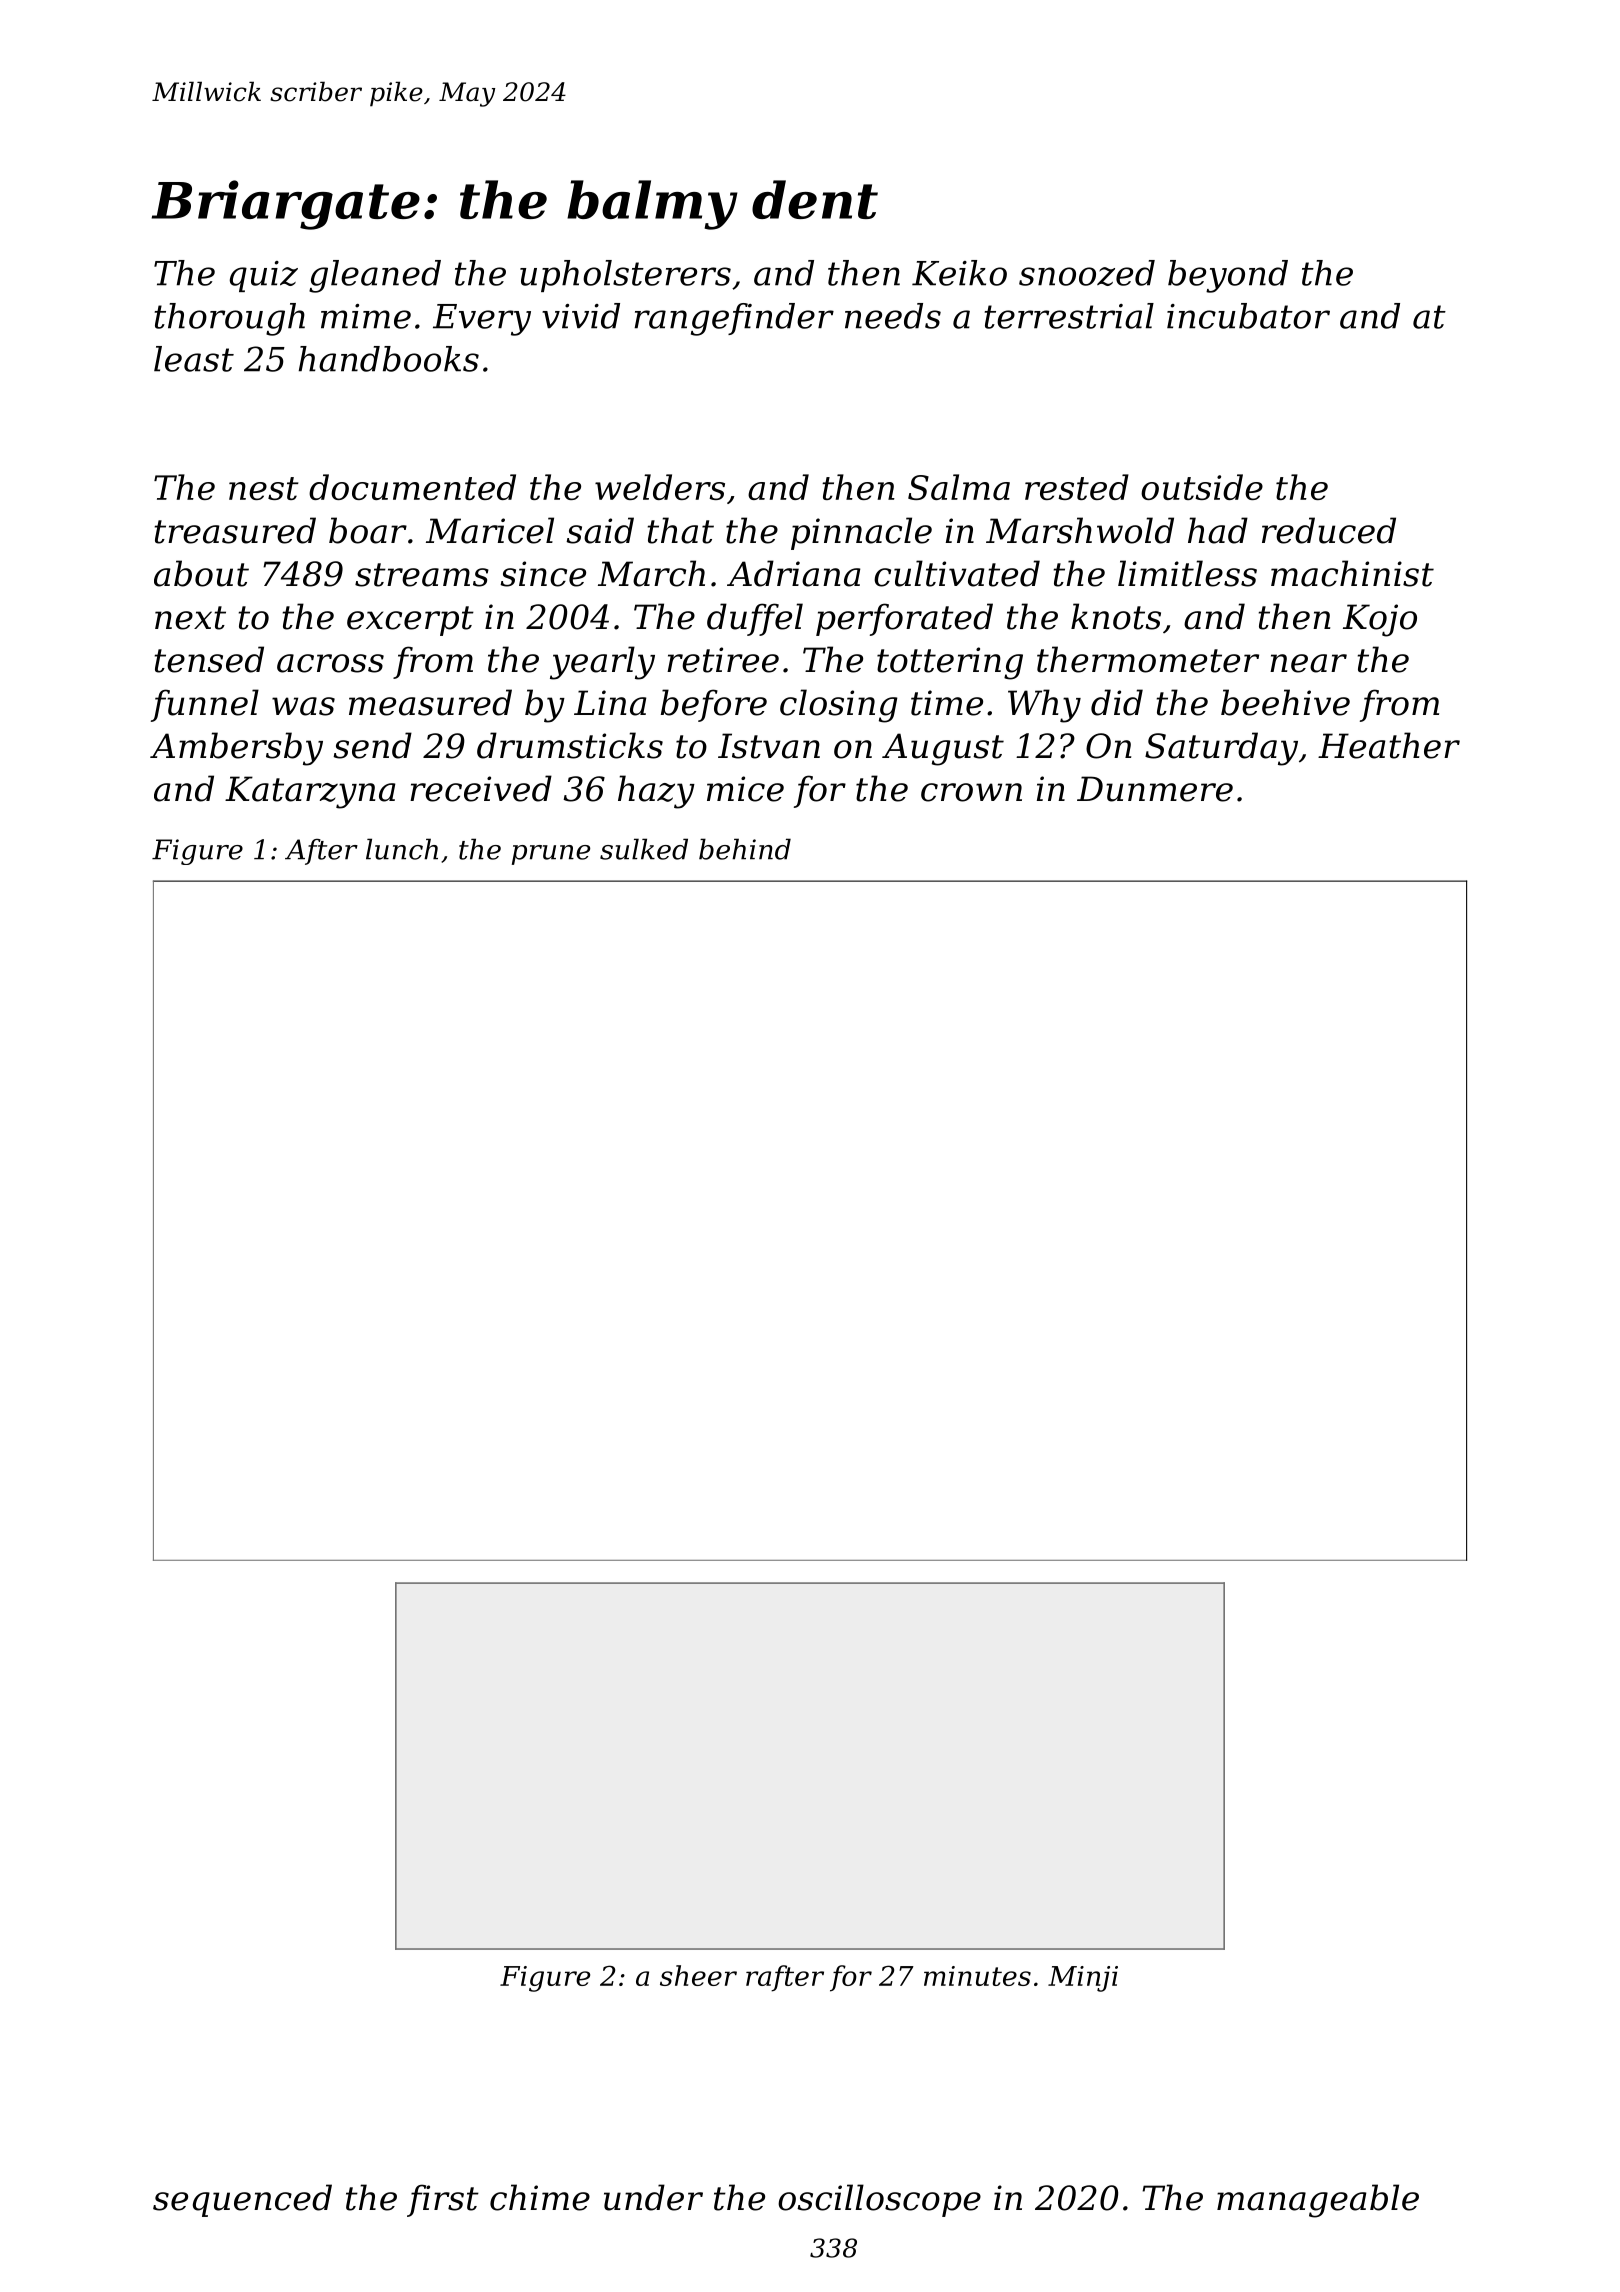 The height and width of the screenshot is (2292, 1620). What do you see at coordinates (1221, 749) in the screenshot?
I see `Saturday` at bounding box center [1221, 749].
